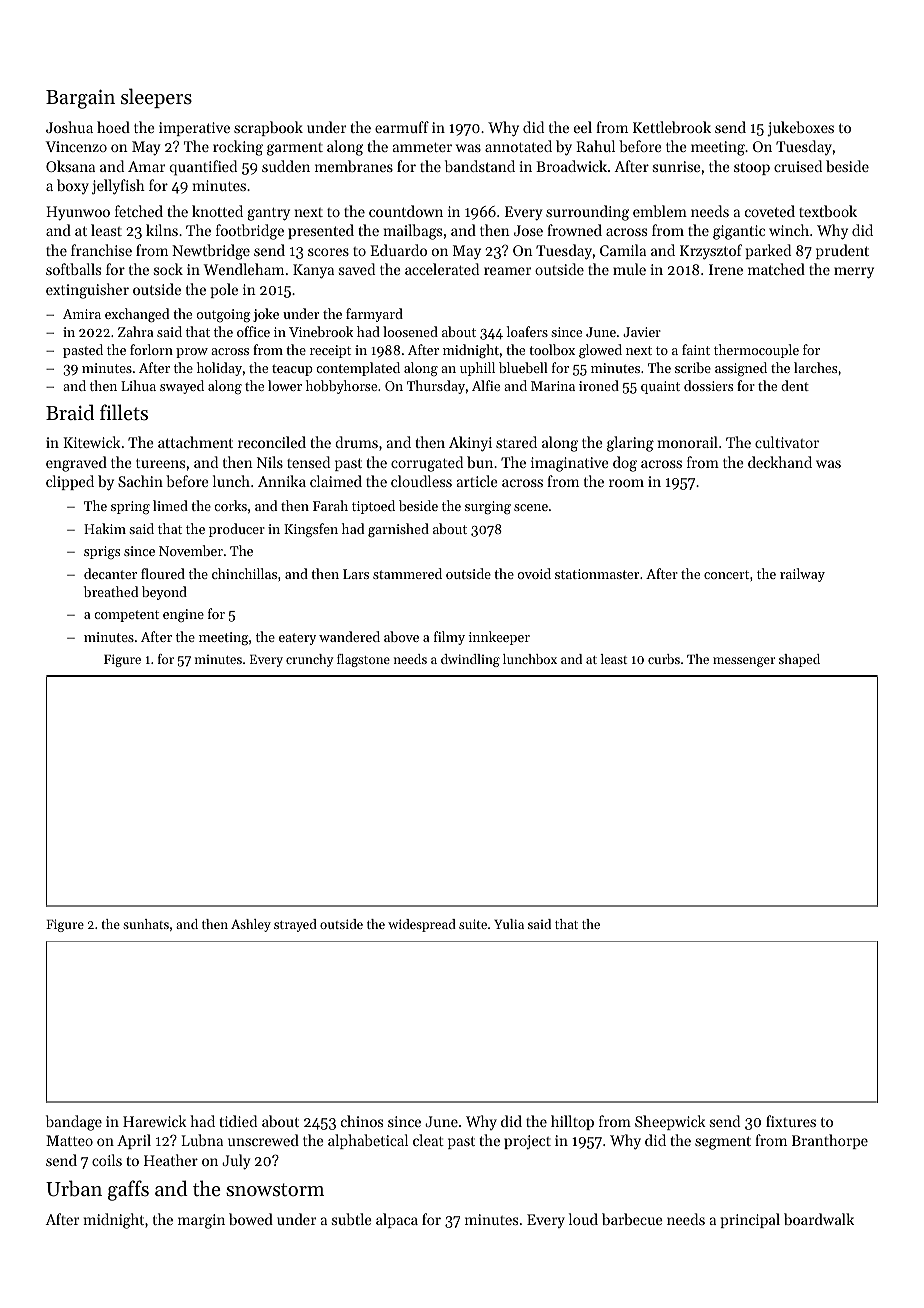 The height and width of the page is (1308, 924). What do you see at coordinates (473, 924) in the page?
I see `suite` at bounding box center [473, 924].
